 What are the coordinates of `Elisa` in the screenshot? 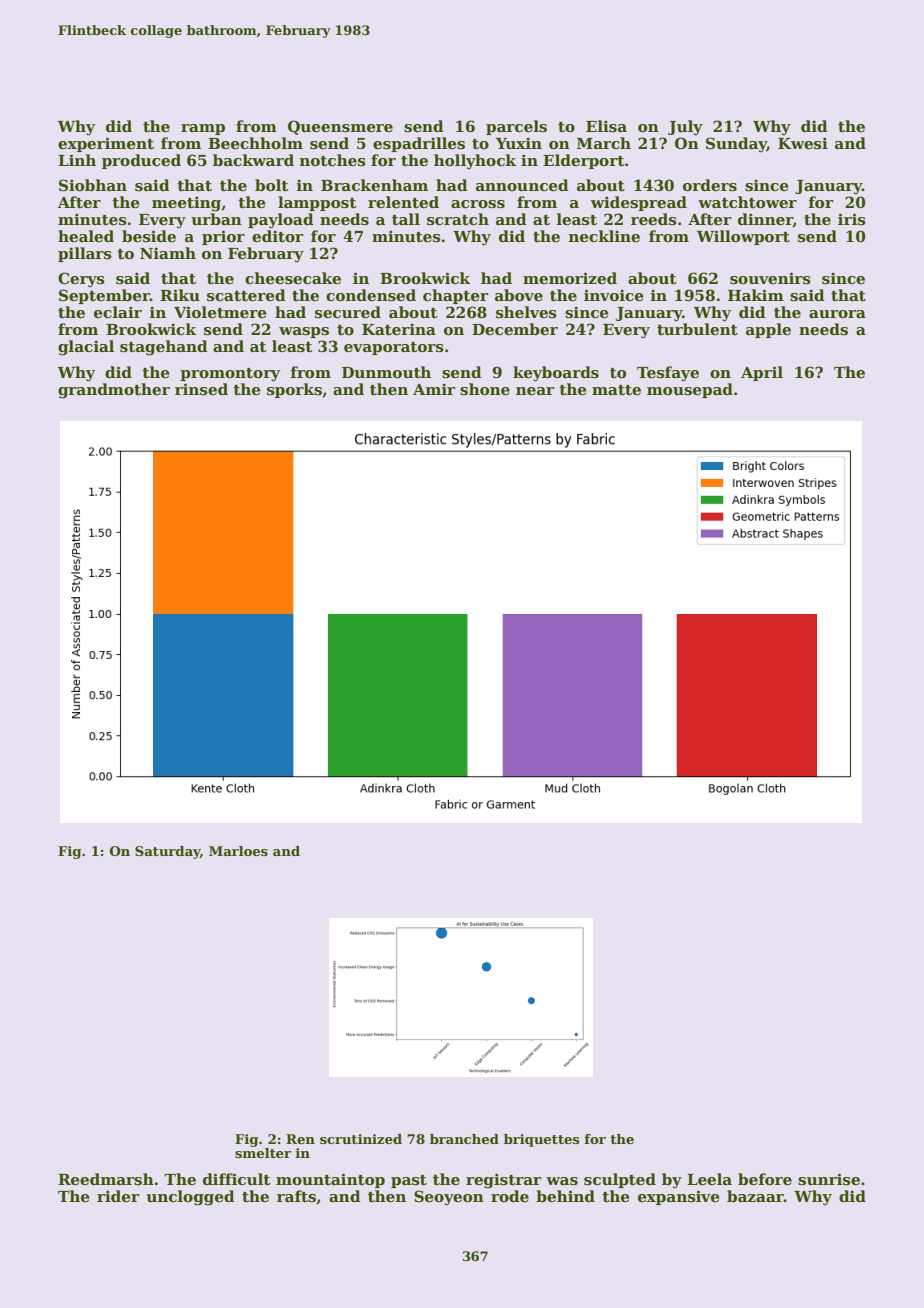 It's located at (606, 126).
